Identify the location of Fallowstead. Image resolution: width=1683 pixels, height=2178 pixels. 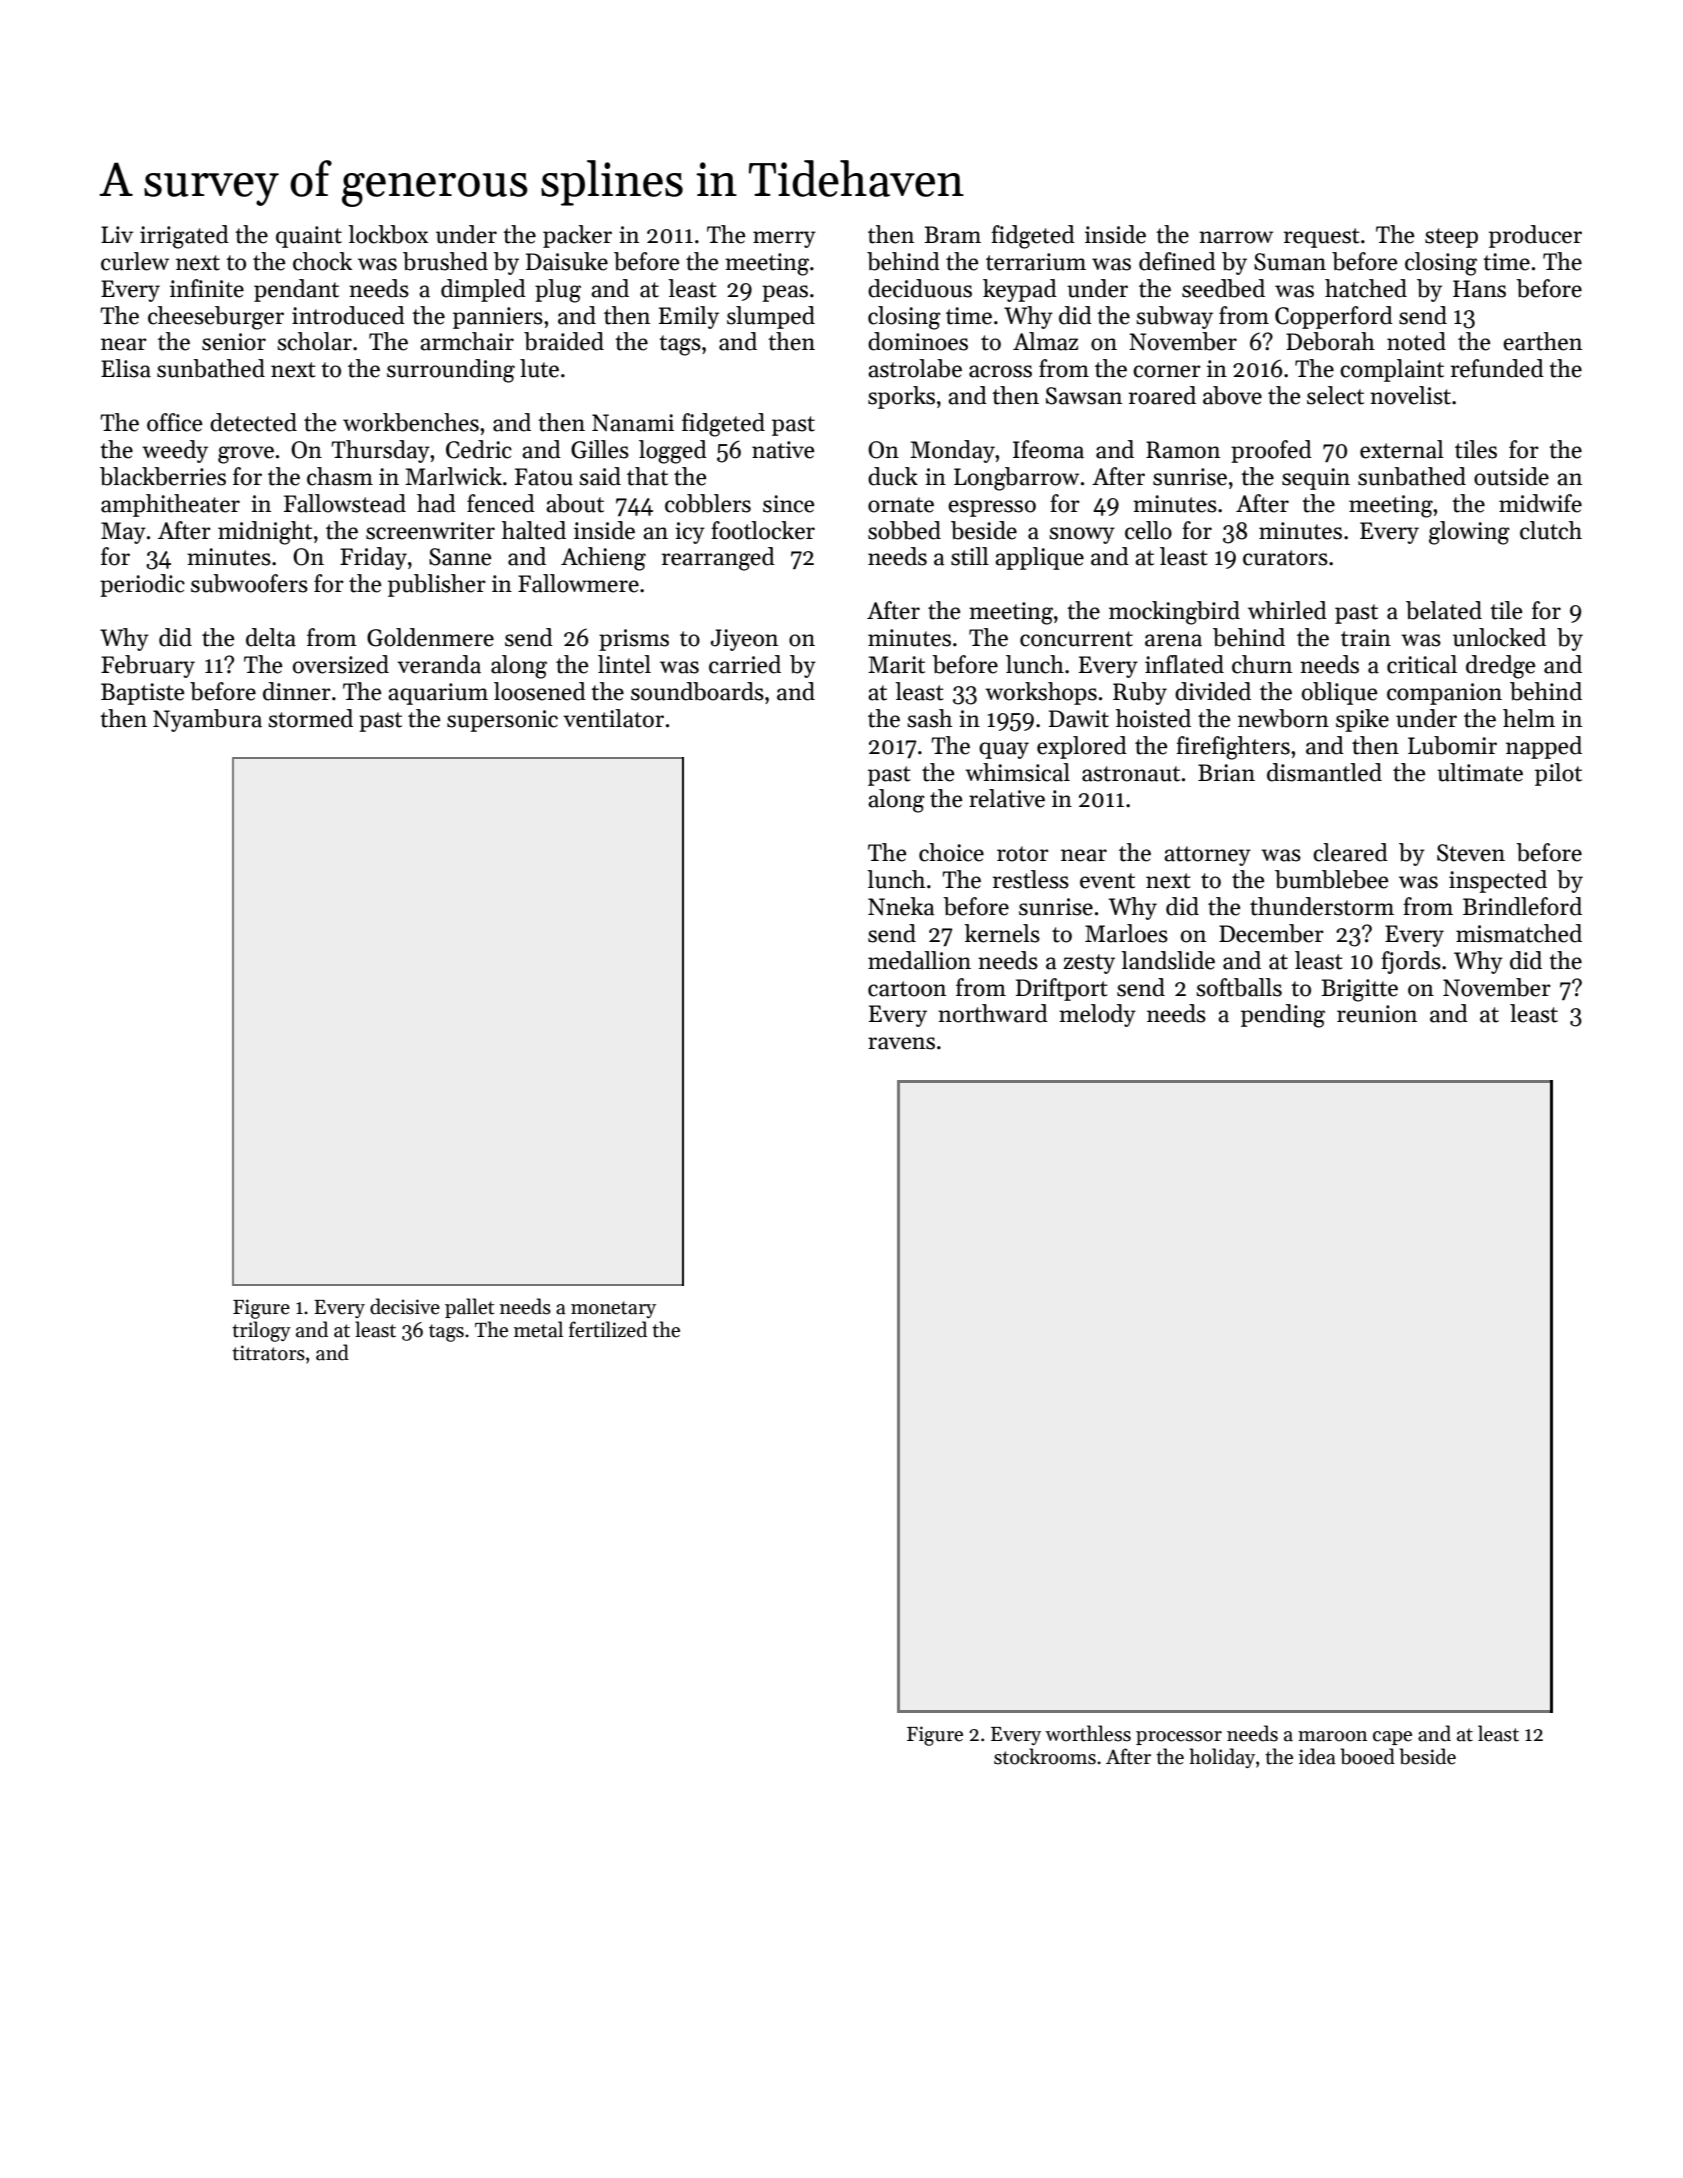
(345, 503).
